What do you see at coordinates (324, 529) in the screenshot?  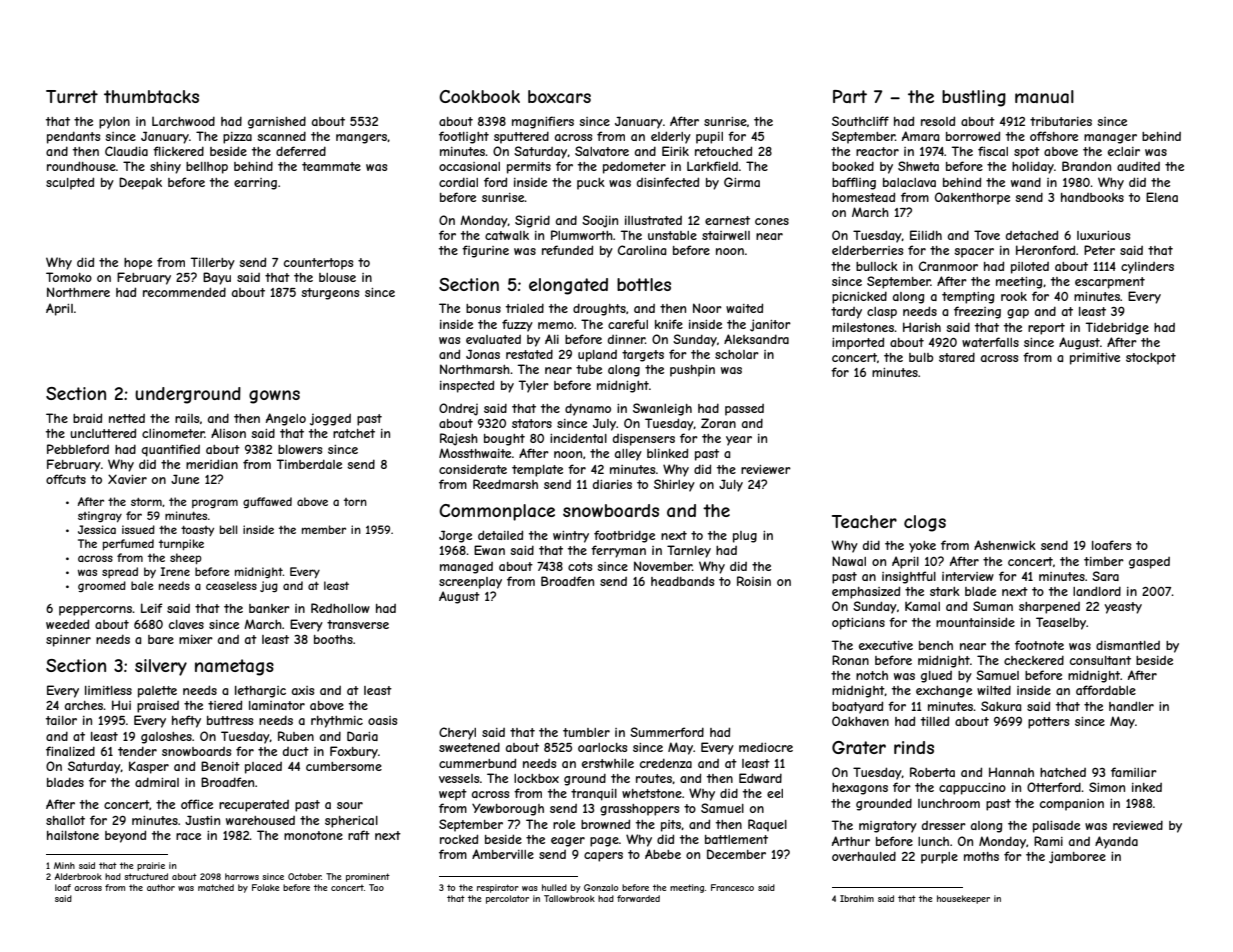 I see `member` at bounding box center [324, 529].
